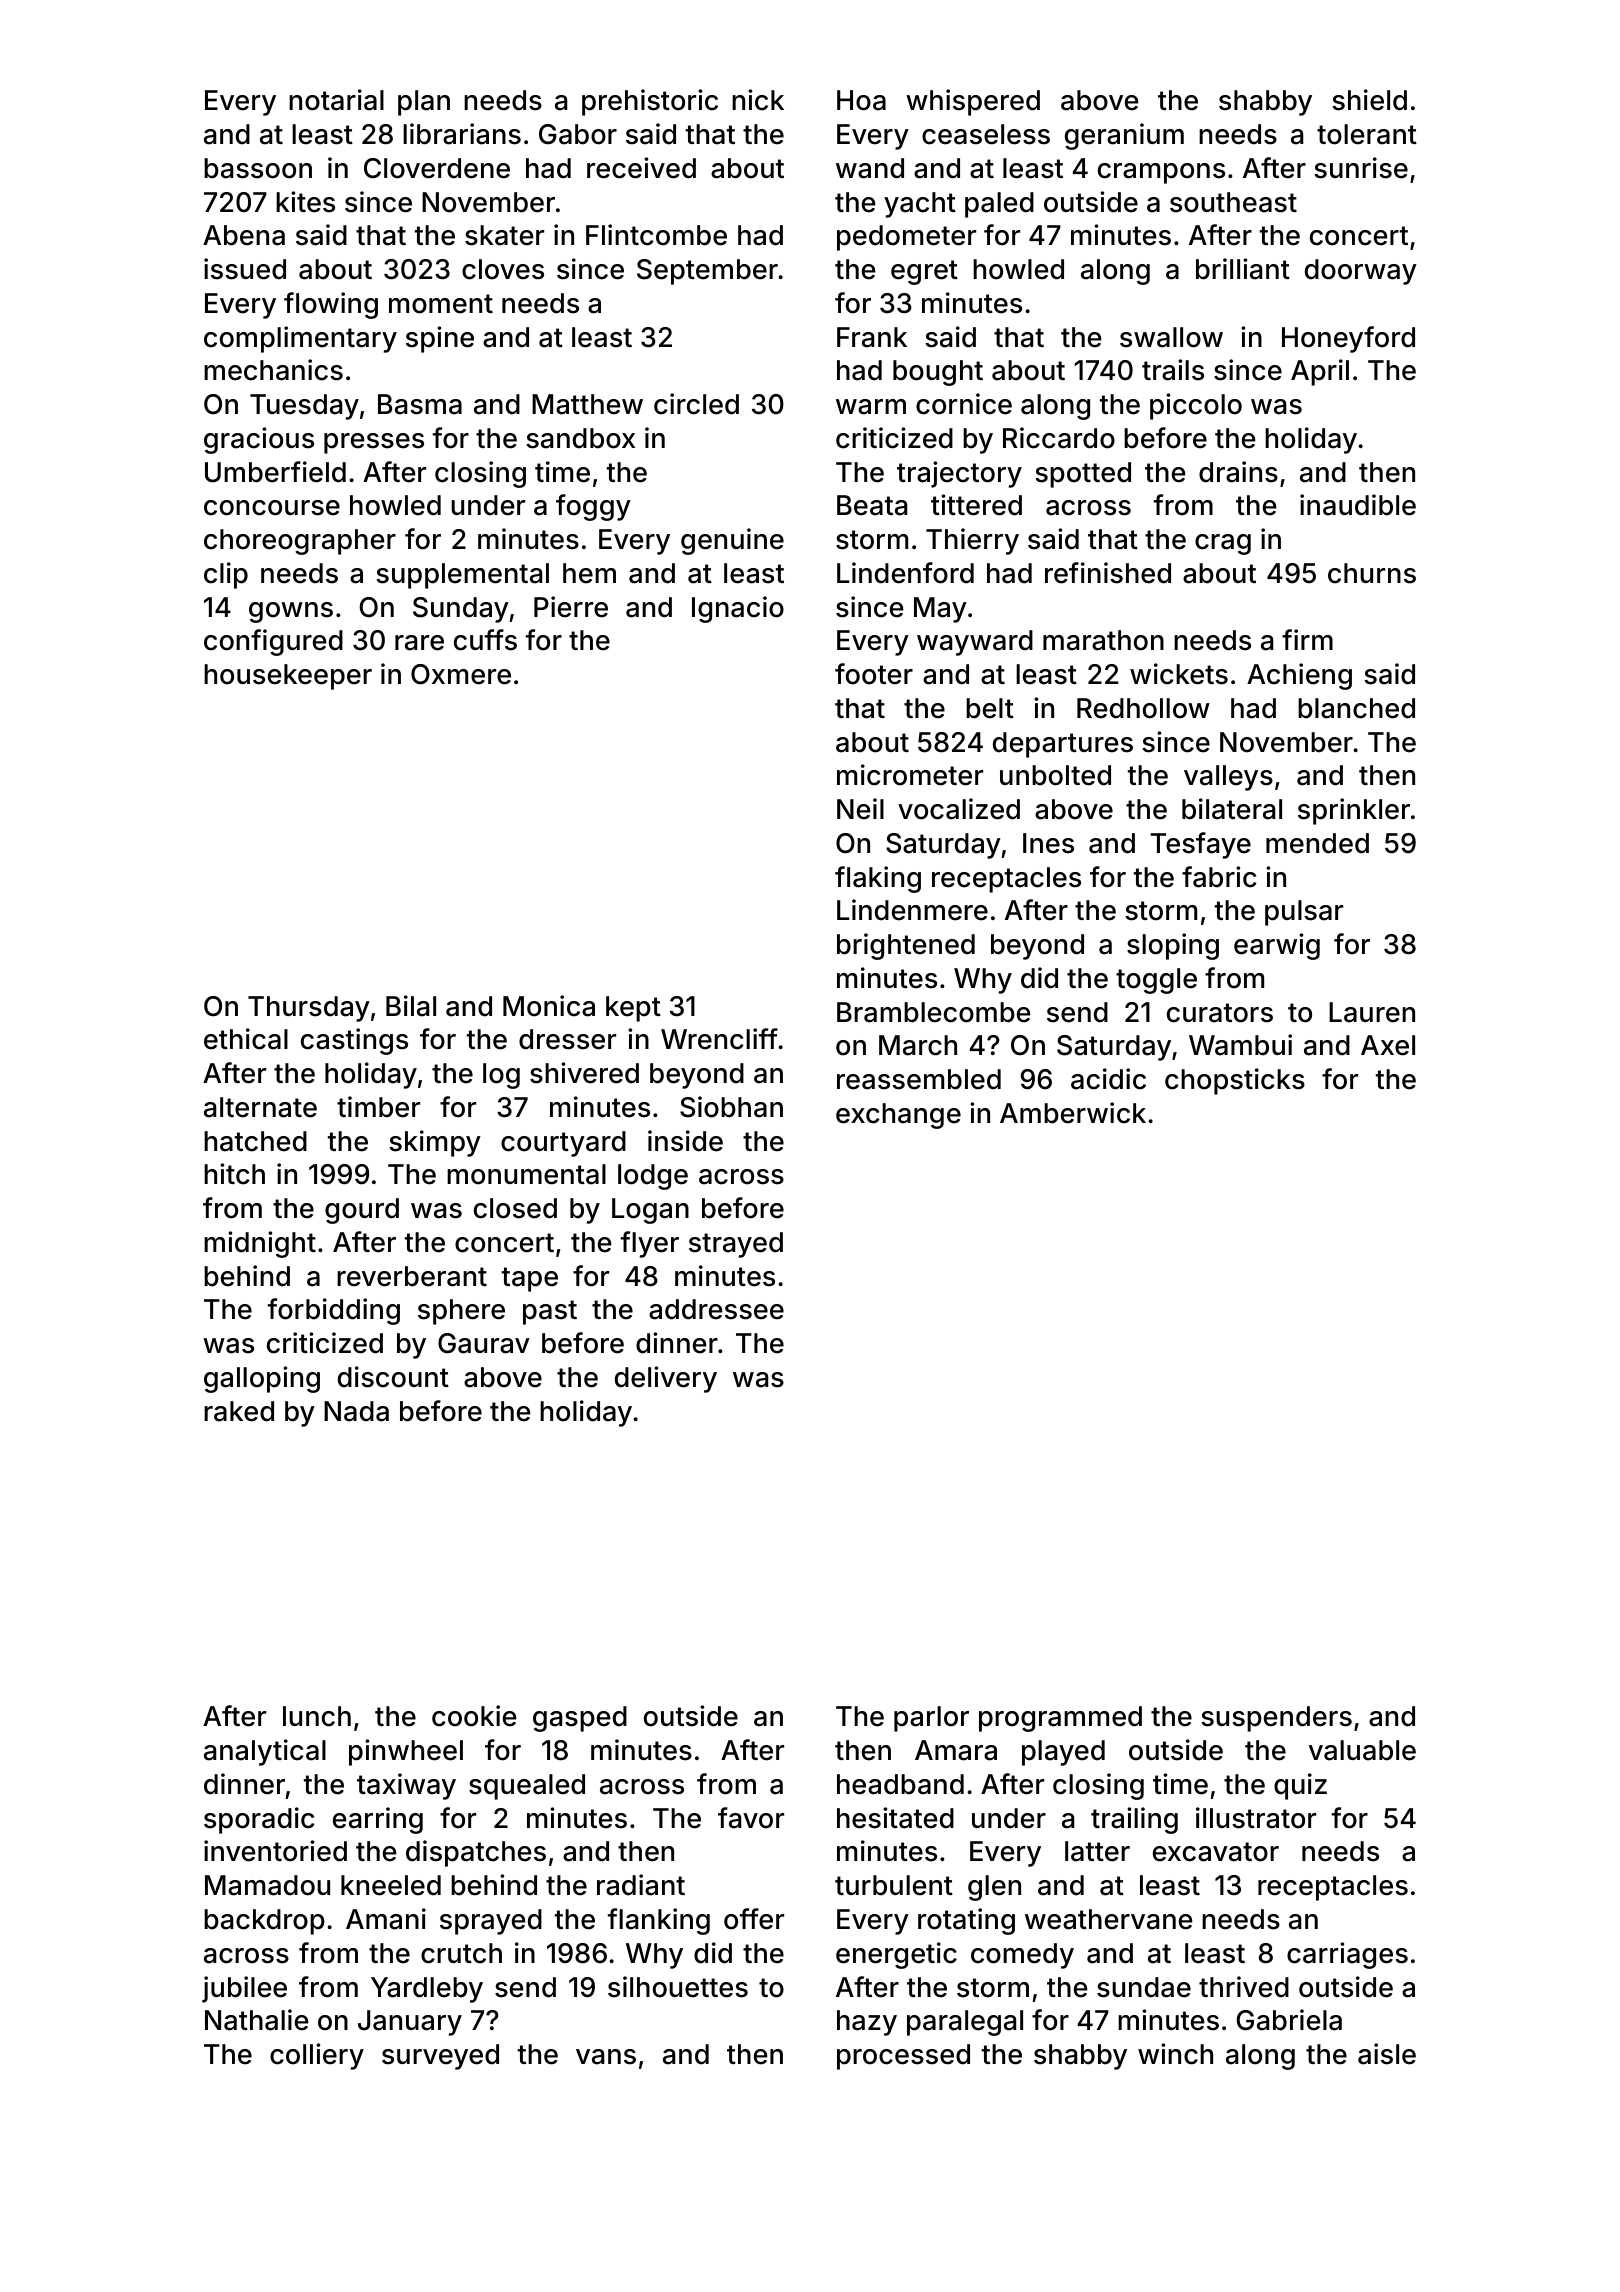  What do you see at coordinates (317, 1716) in the screenshot?
I see `lunch` at bounding box center [317, 1716].
